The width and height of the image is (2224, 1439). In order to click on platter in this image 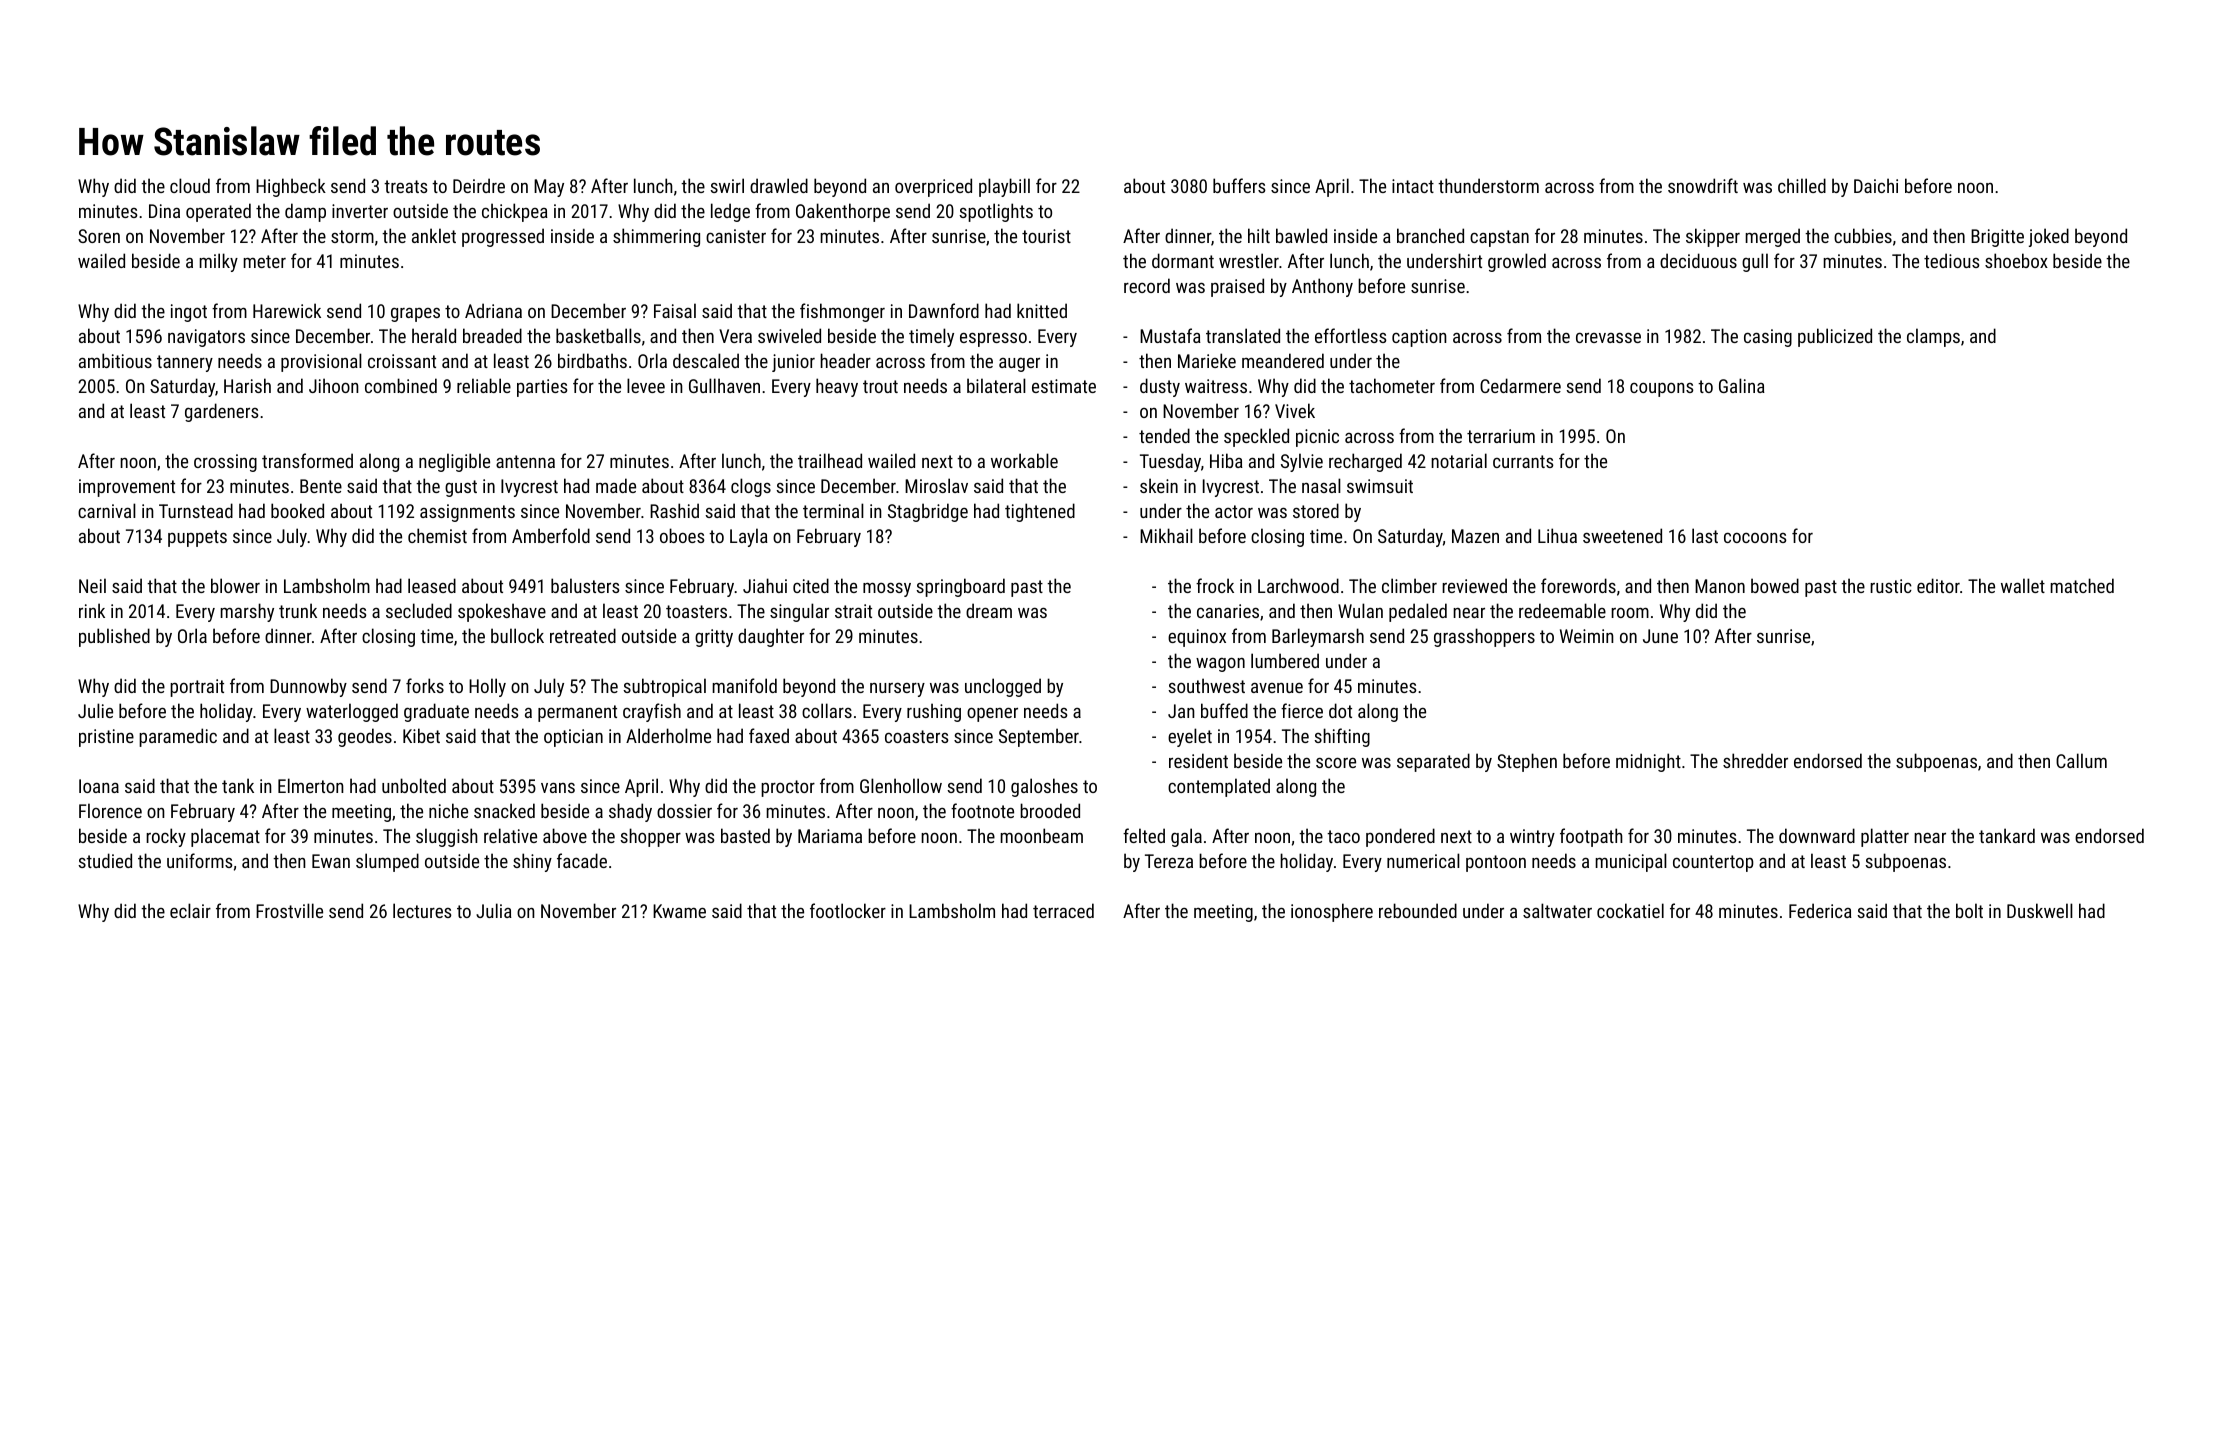, I will do `click(1885, 837)`.
